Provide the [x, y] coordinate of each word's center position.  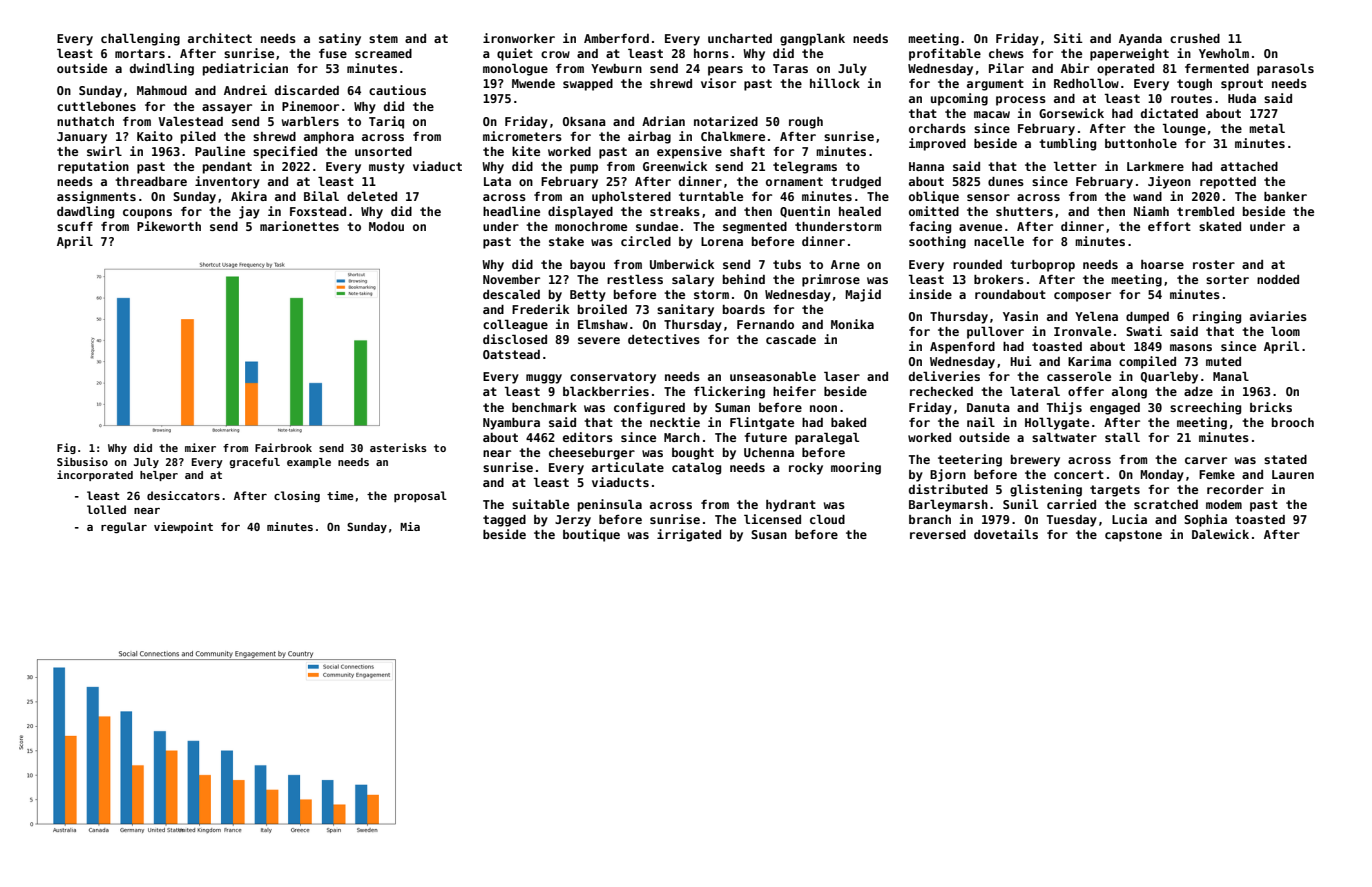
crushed [1195, 38]
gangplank [812, 39]
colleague [515, 325]
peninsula [610, 505]
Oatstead [511, 354]
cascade [791, 339]
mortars [140, 53]
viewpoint [183, 527]
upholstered [631, 197]
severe [599, 340]
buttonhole [1141, 143]
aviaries [1278, 316]
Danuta [988, 407]
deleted [372, 196]
